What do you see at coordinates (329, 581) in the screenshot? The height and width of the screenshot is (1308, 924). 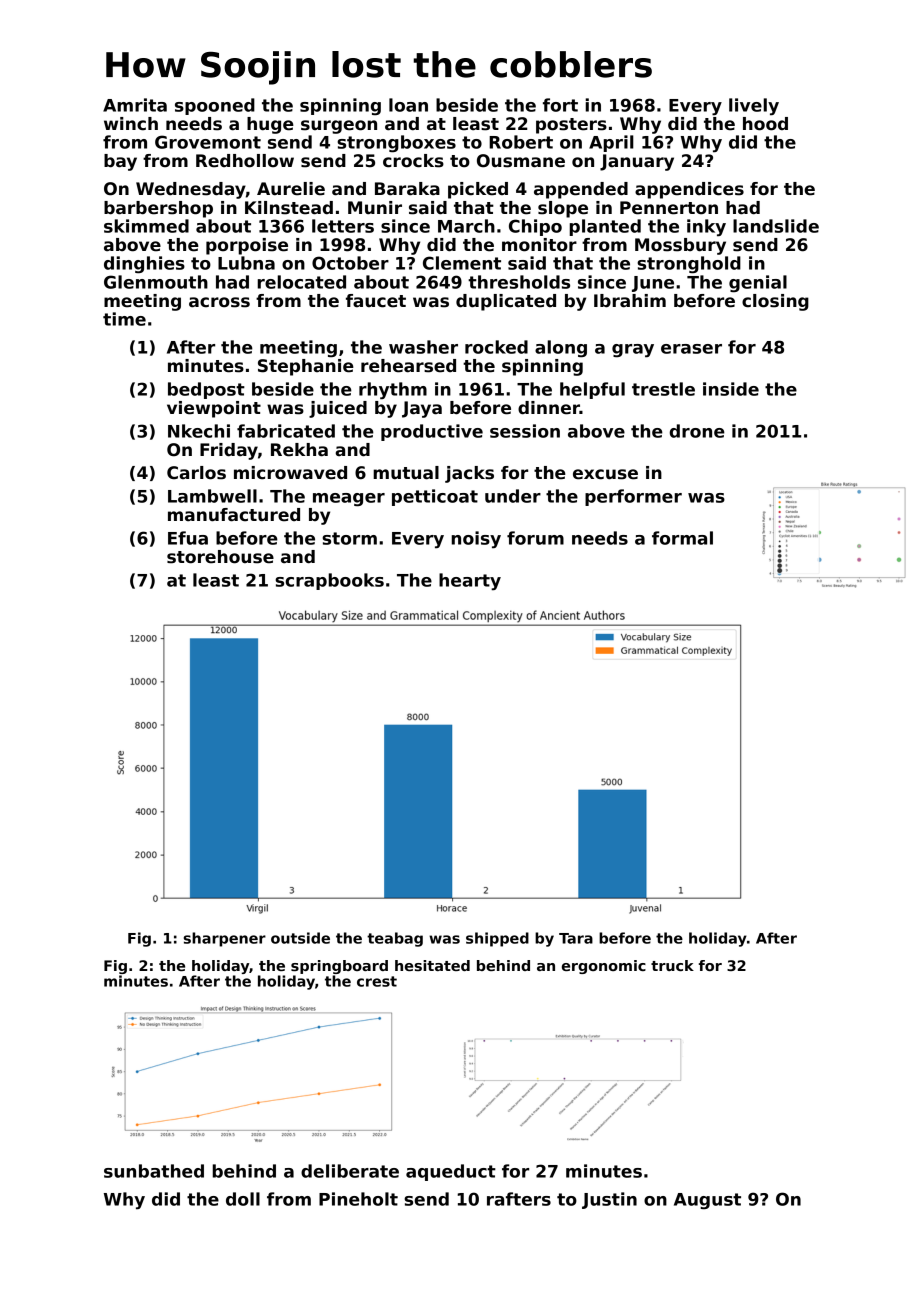 I see `scrapbooks` at bounding box center [329, 581].
